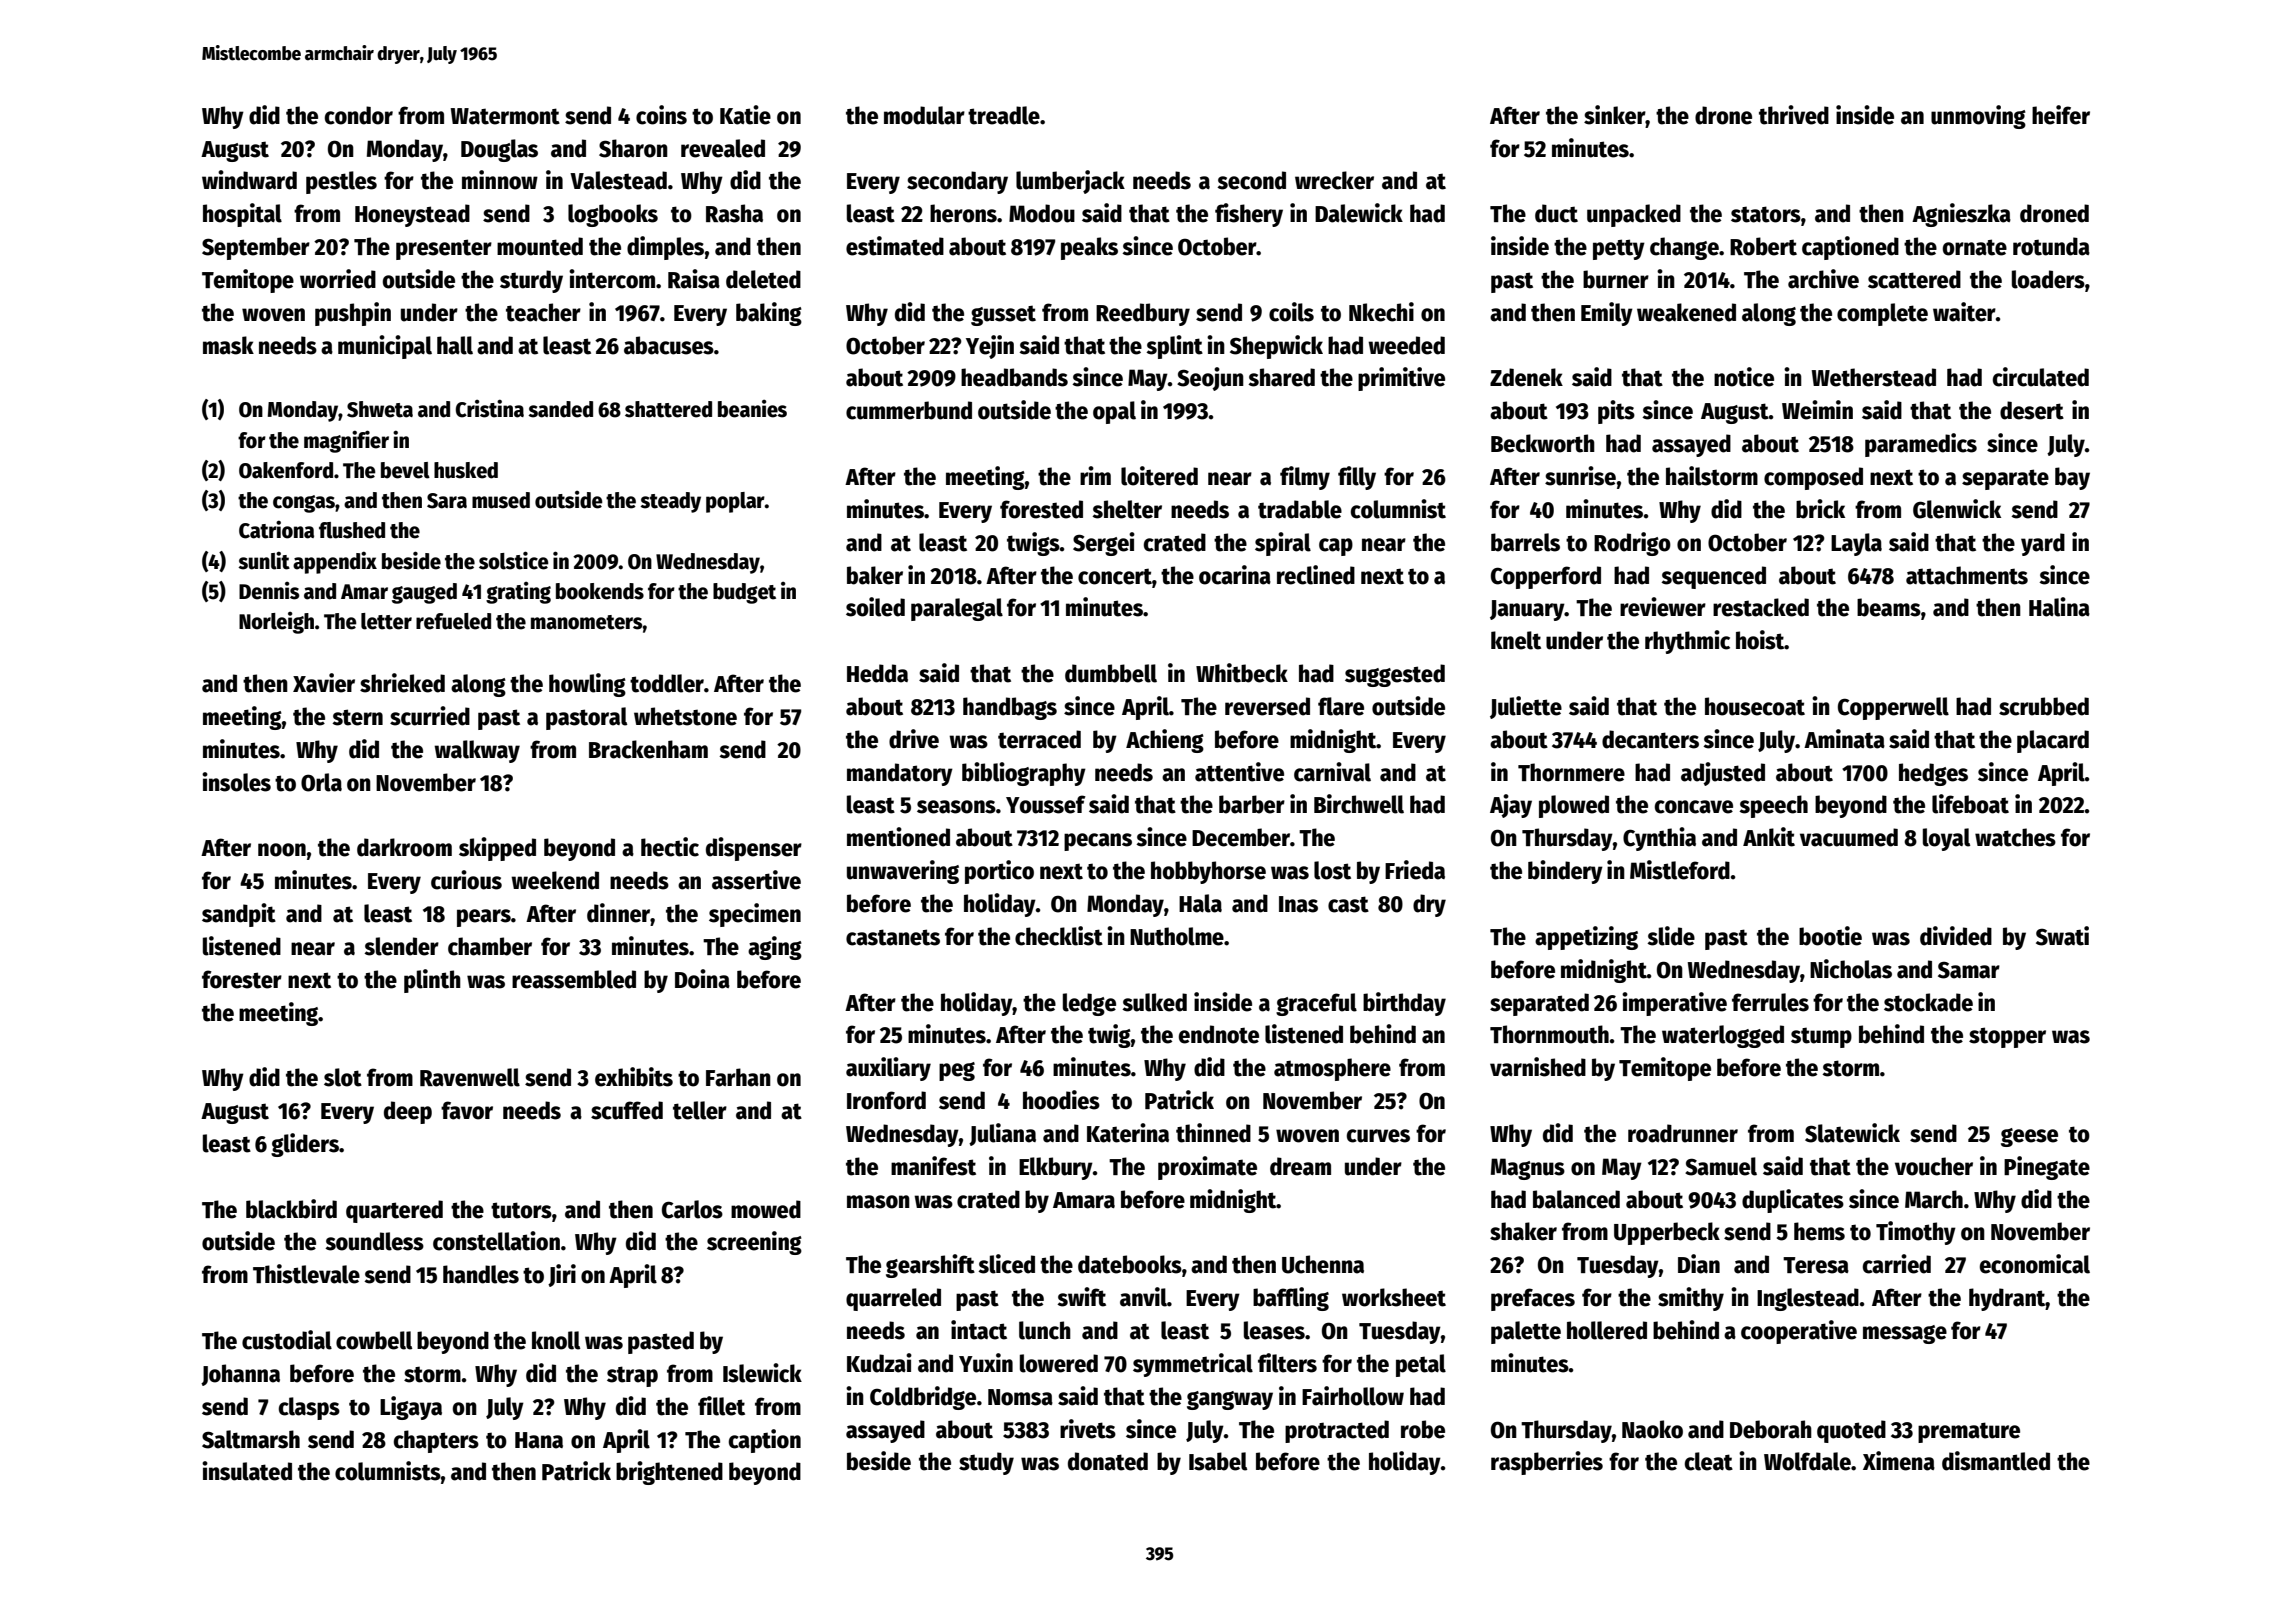 The image size is (2292, 1620). Describe the element at coordinates (2007, 1037) in the screenshot. I see `stopper` at that location.
